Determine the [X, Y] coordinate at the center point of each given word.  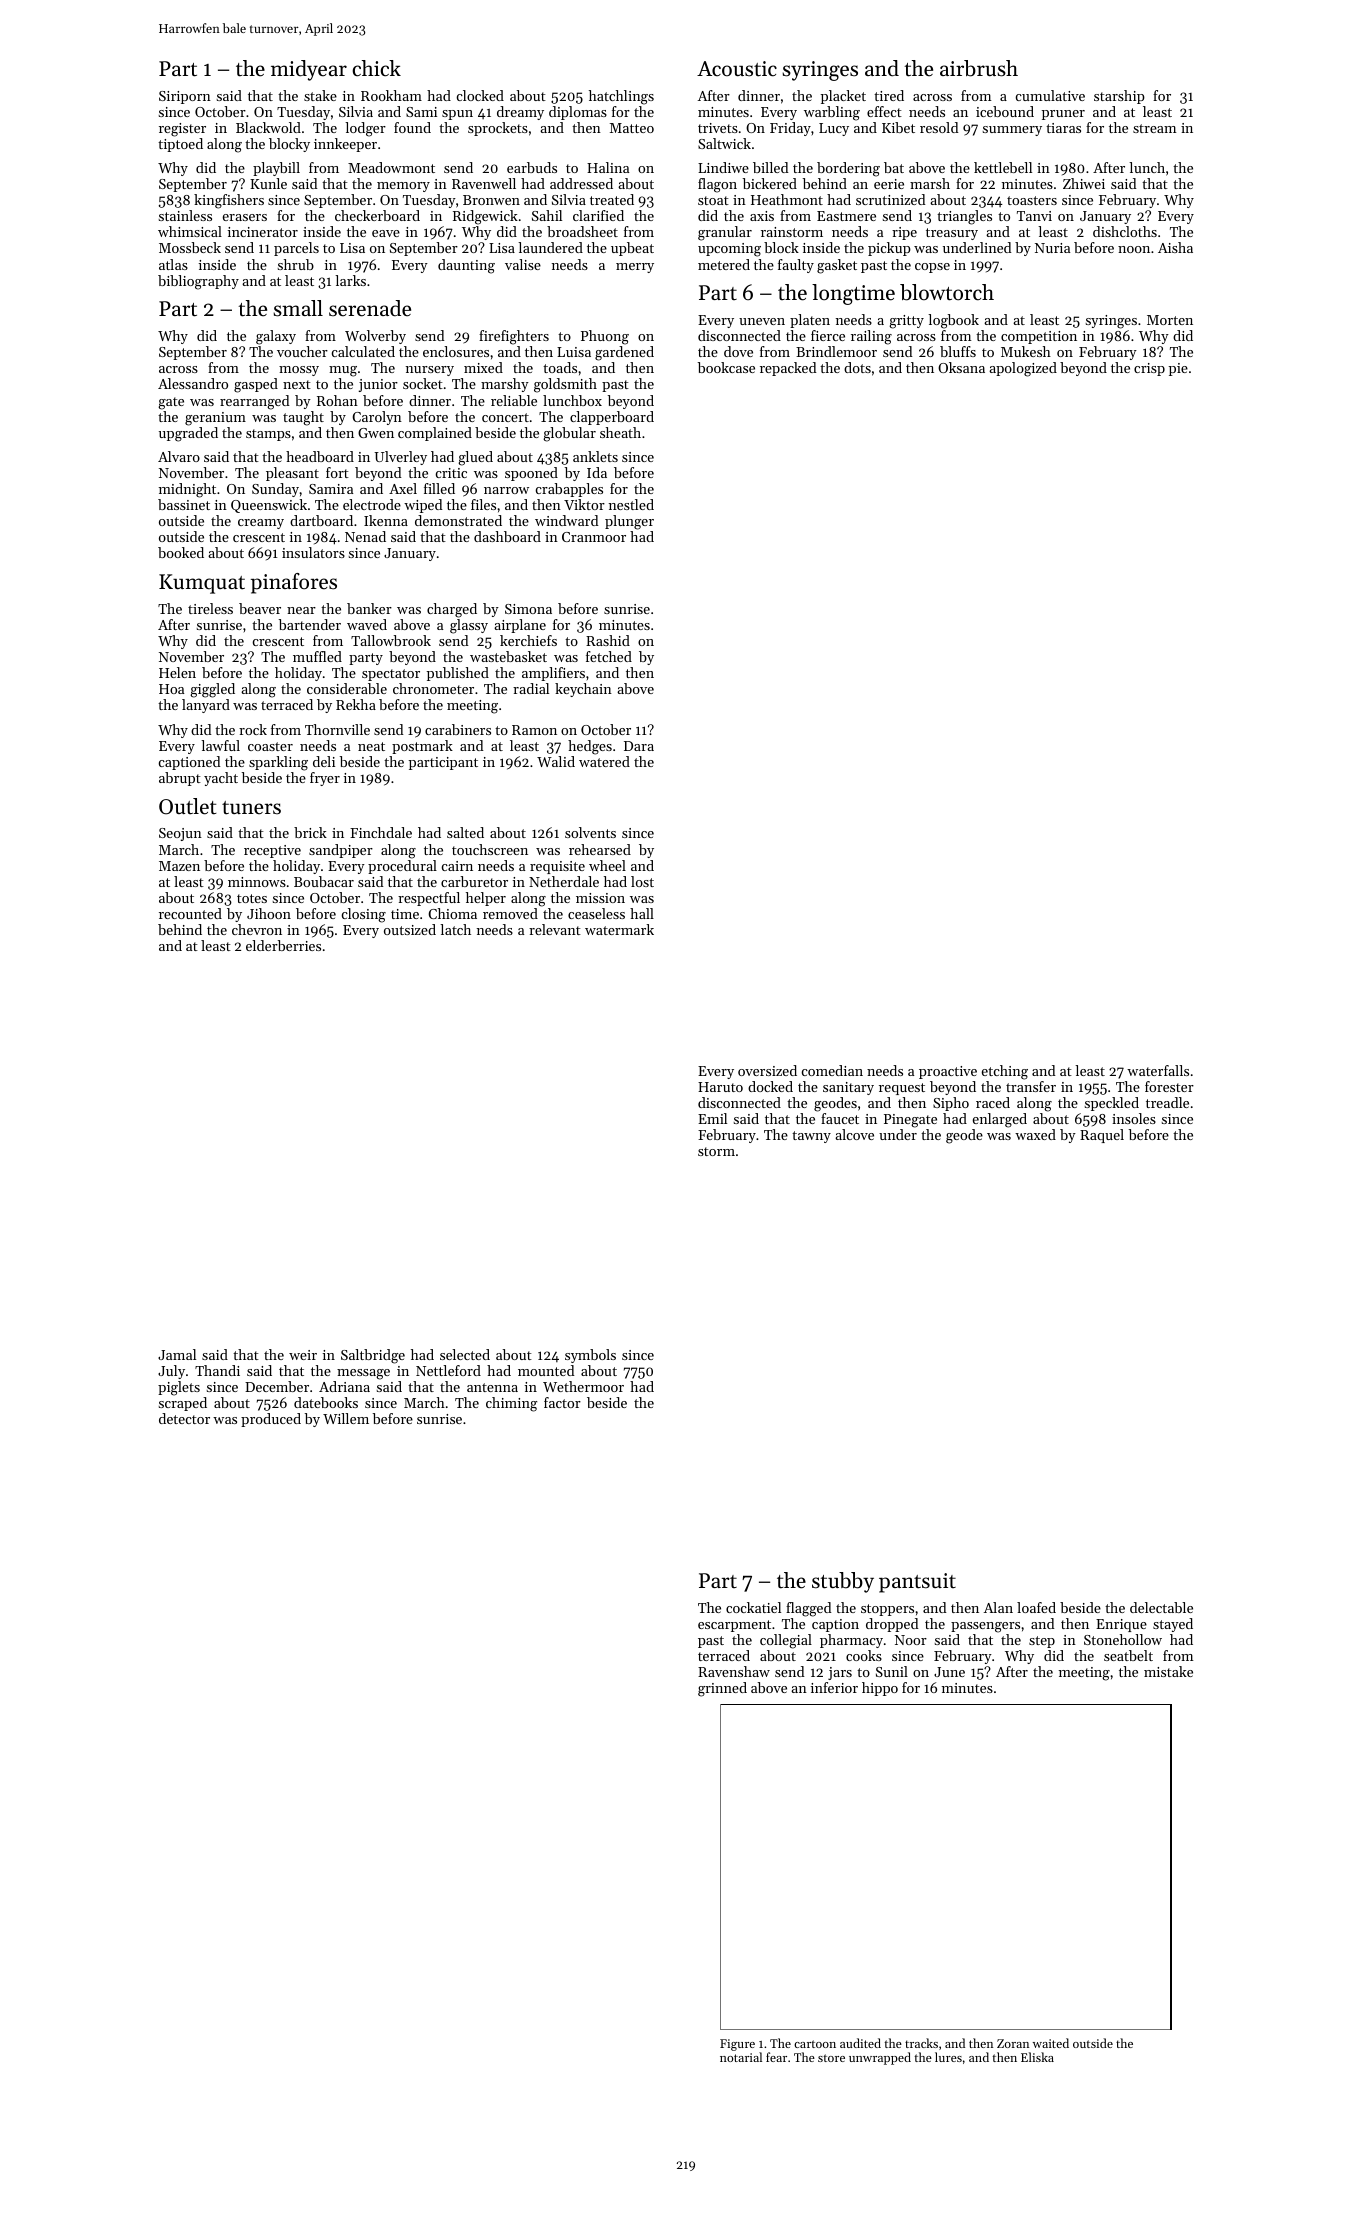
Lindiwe [723, 167]
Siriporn [185, 97]
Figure [737, 2045]
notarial [741, 2057]
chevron [257, 929]
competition [1039, 337]
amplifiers [553, 674]
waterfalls [1158, 1070]
